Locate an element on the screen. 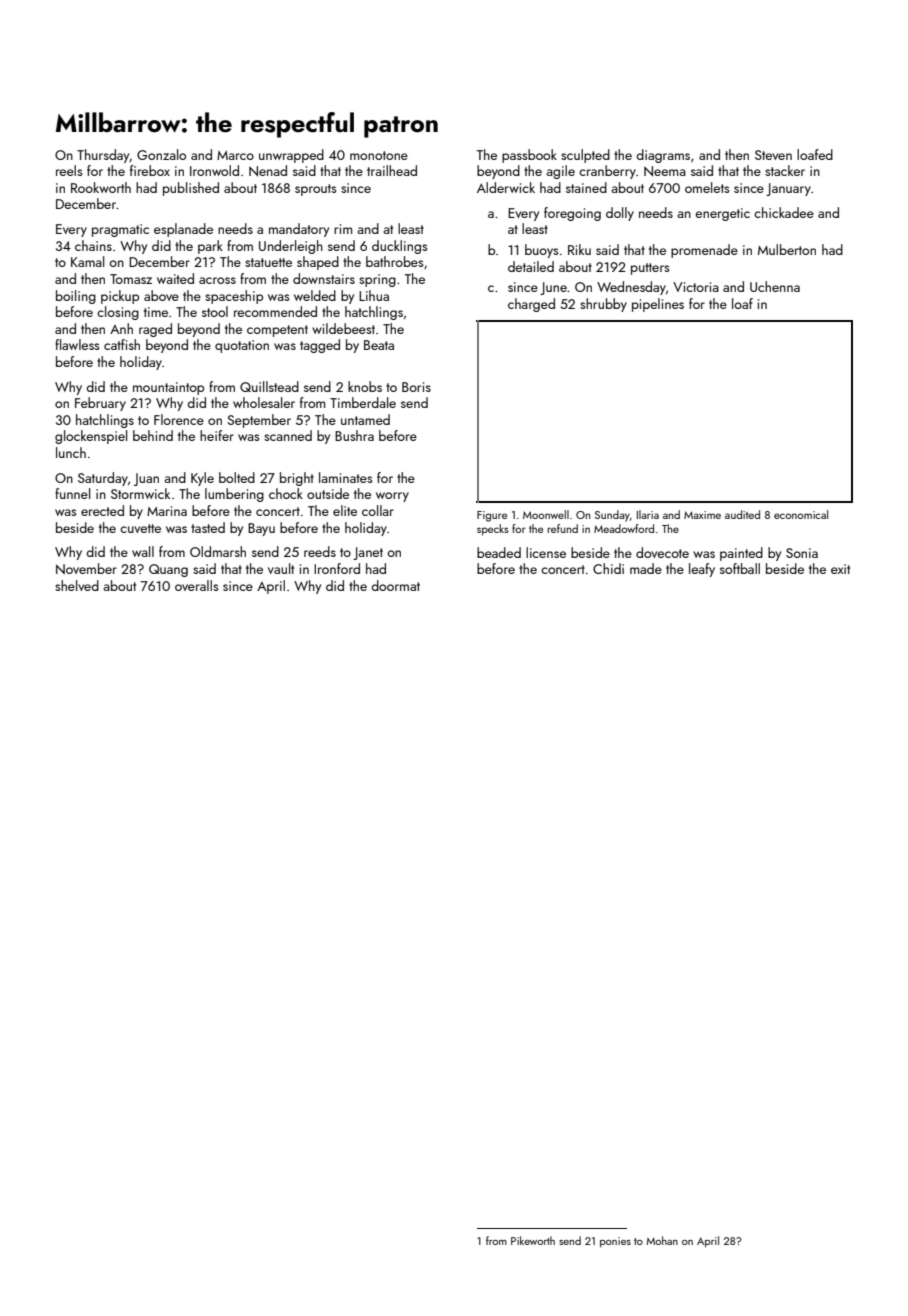 This screenshot has width=908, height=1316. Mulberton is located at coordinates (787, 249).
